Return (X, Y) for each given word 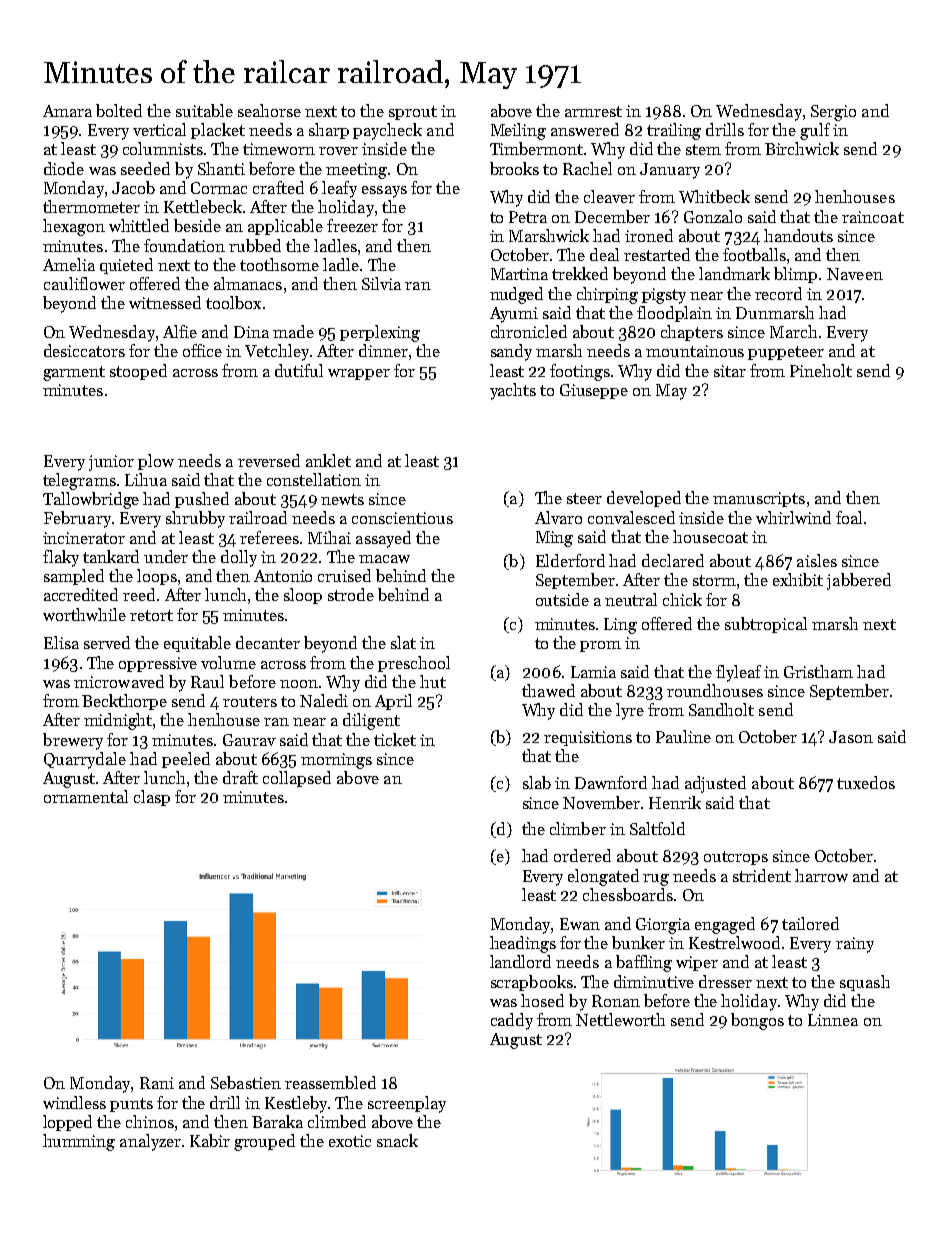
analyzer (150, 1142)
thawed (548, 690)
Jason (851, 737)
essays (384, 192)
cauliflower (84, 283)
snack (397, 1140)
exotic (350, 1141)
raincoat (873, 217)
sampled (74, 577)
